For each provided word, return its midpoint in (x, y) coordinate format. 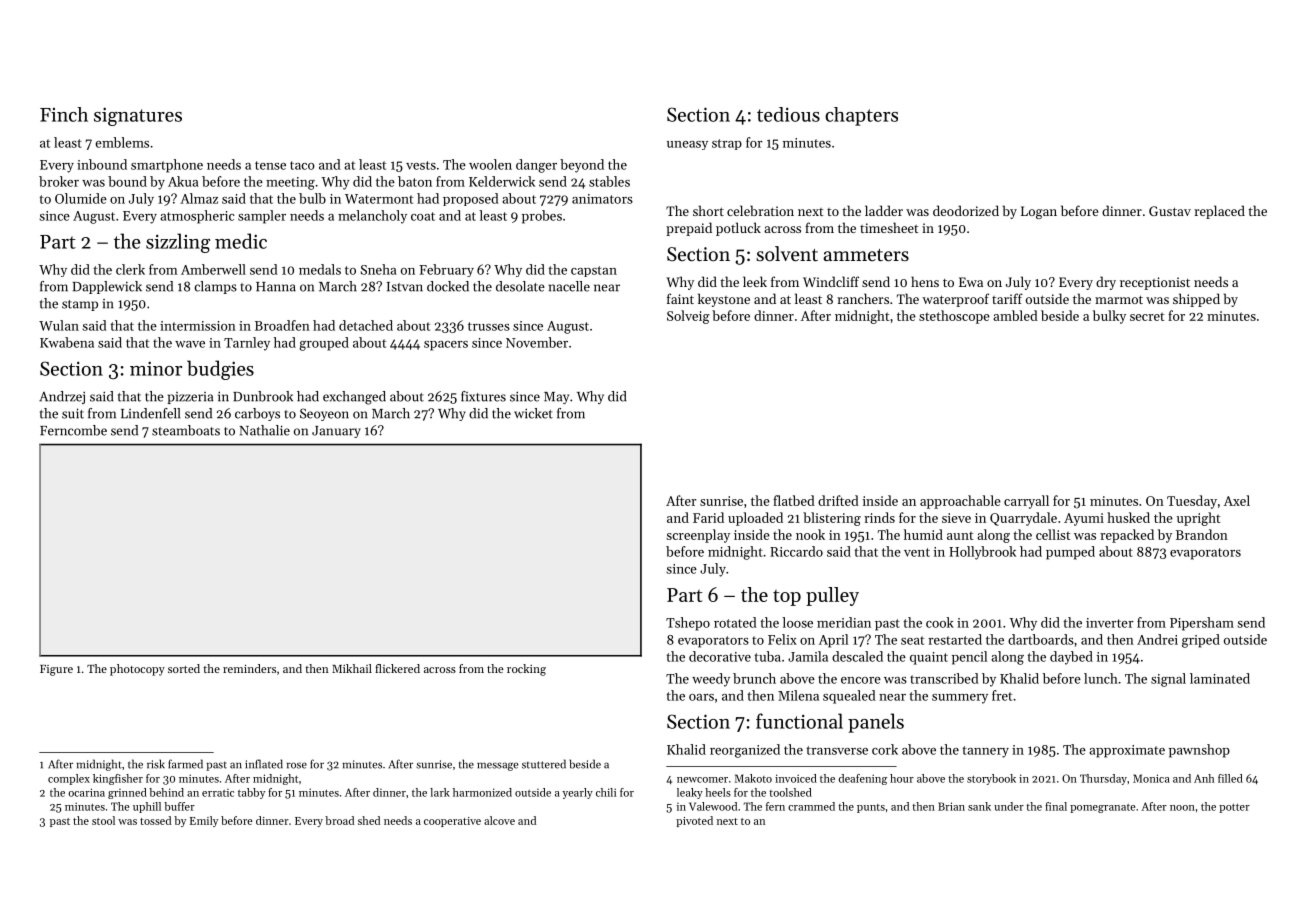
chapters (861, 116)
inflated (264, 764)
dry (1106, 283)
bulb (312, 198)
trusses (489, 326)
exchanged (354, 398)
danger (536, 166)
